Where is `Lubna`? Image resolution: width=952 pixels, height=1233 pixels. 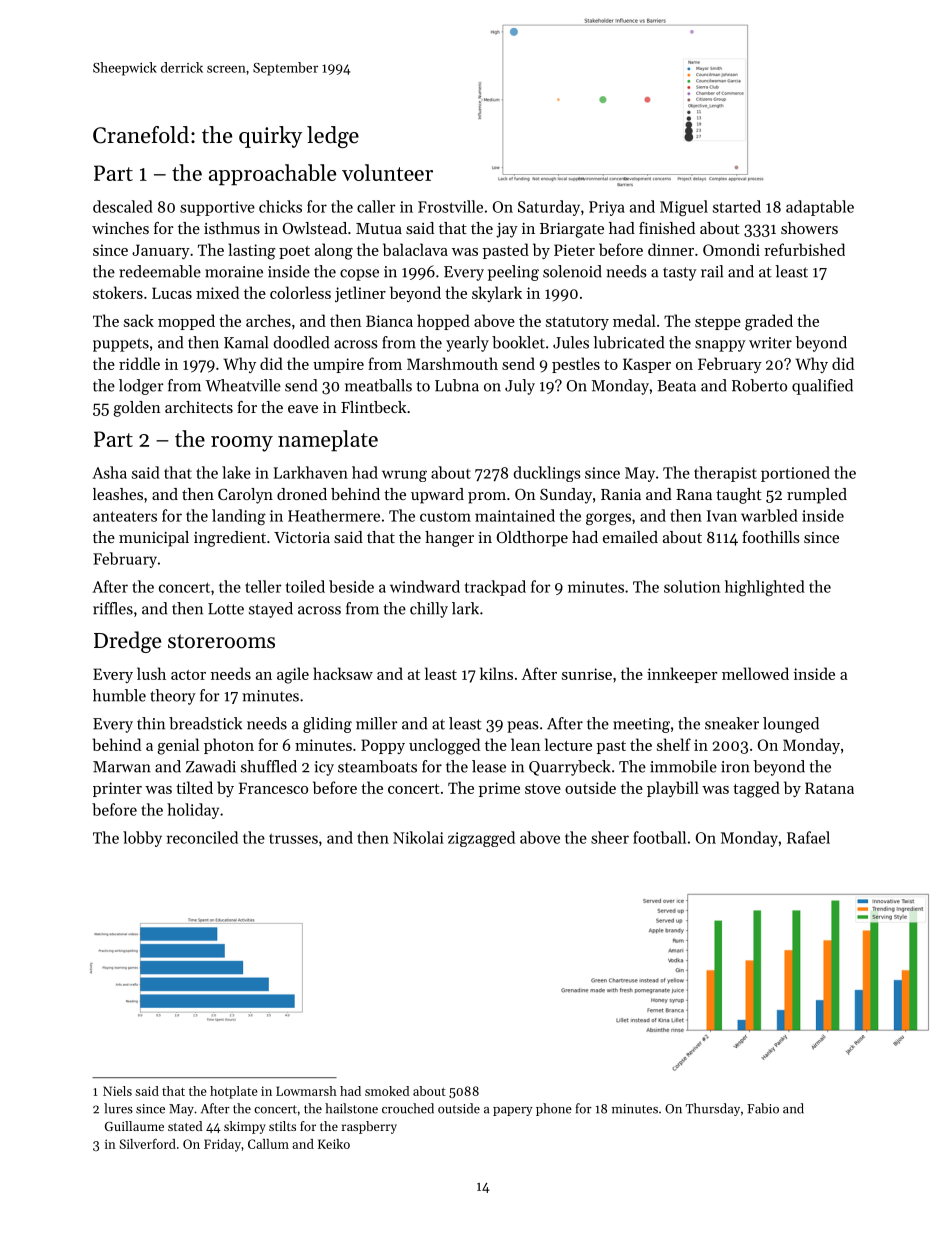
Lubna is located at coordinates (457, 385).
